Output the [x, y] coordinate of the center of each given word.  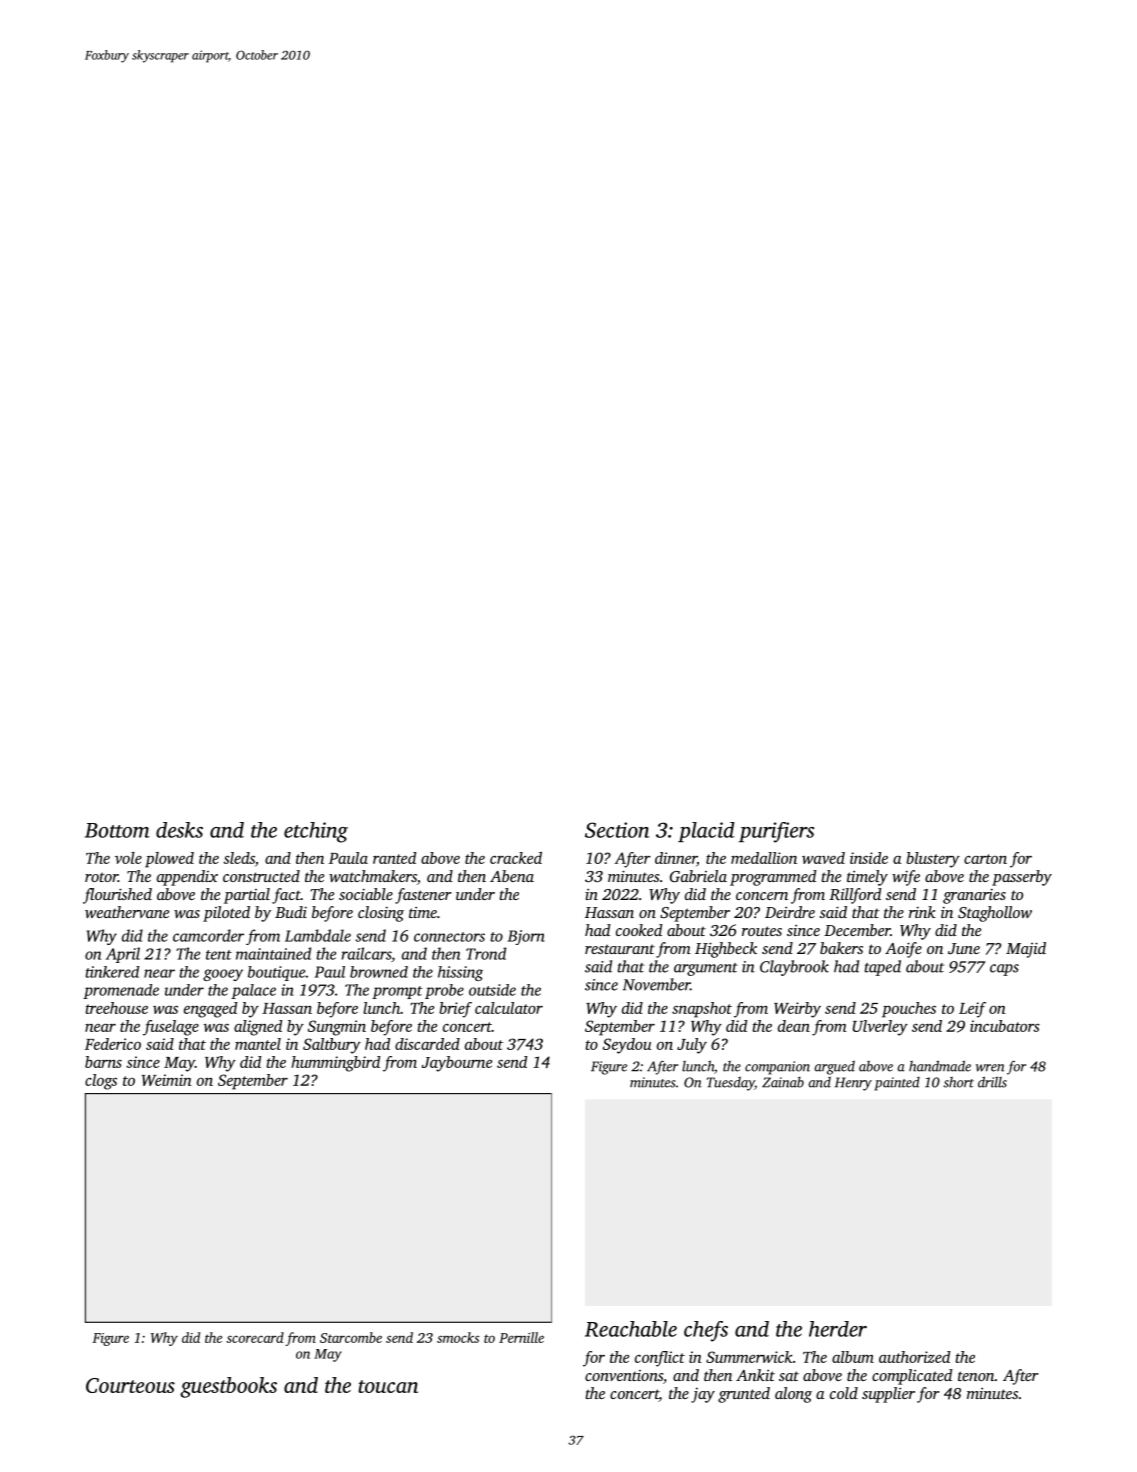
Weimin [167, 1080]
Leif [972, 1010]
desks [179, 830]
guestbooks [228, 1387]
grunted [744, 1395]
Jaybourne [457, 1064]
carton [985, 859]
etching [316, 832]
